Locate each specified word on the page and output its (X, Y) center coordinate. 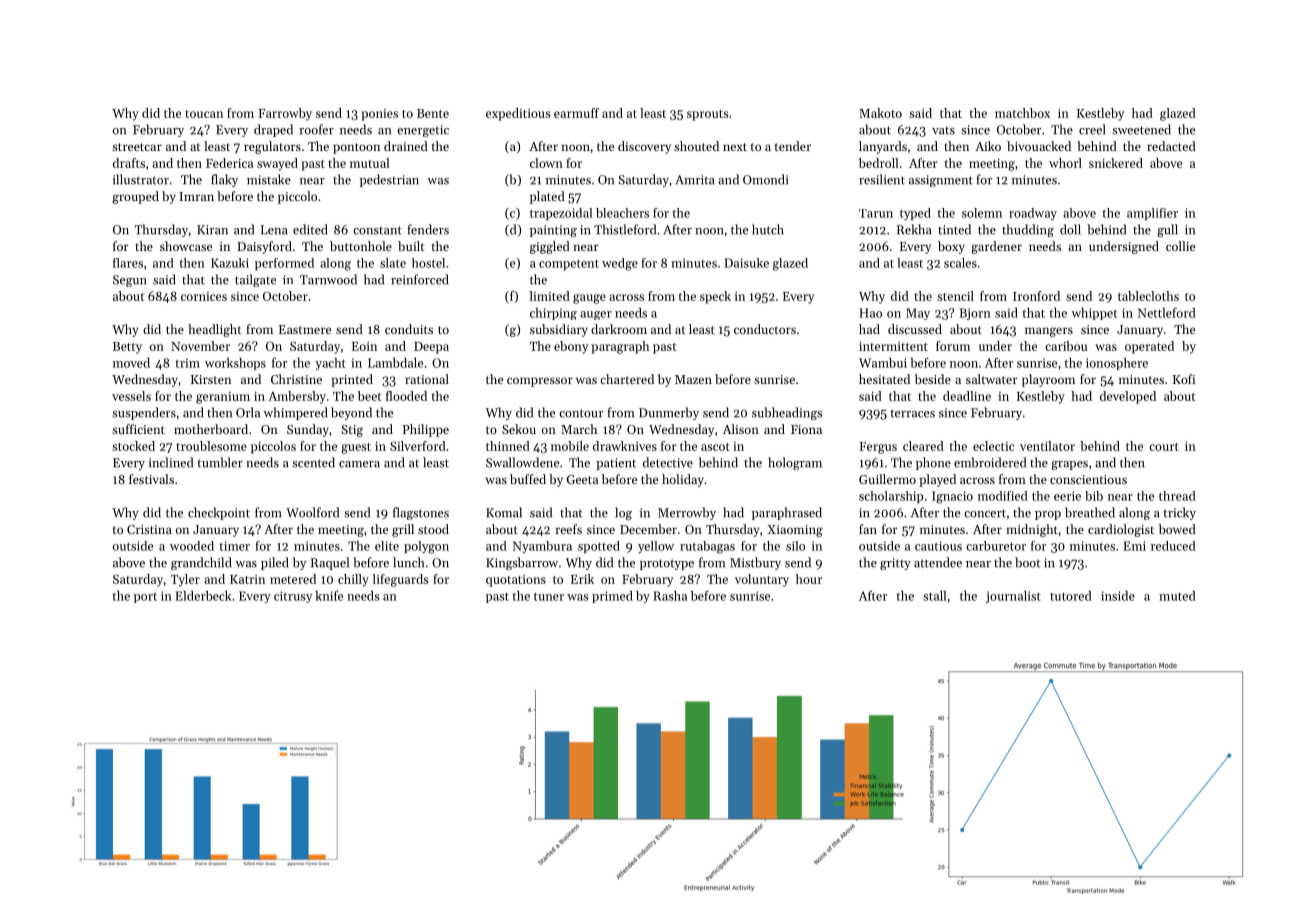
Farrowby (285, 114)
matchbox (1022, 113)
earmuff (576, 113)
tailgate (255, 280)
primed (612, 597)
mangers (1049, 332)
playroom (1048, 380)
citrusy (293, 597)
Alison (741, 429)
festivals (151, 479)
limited (550, 296)
